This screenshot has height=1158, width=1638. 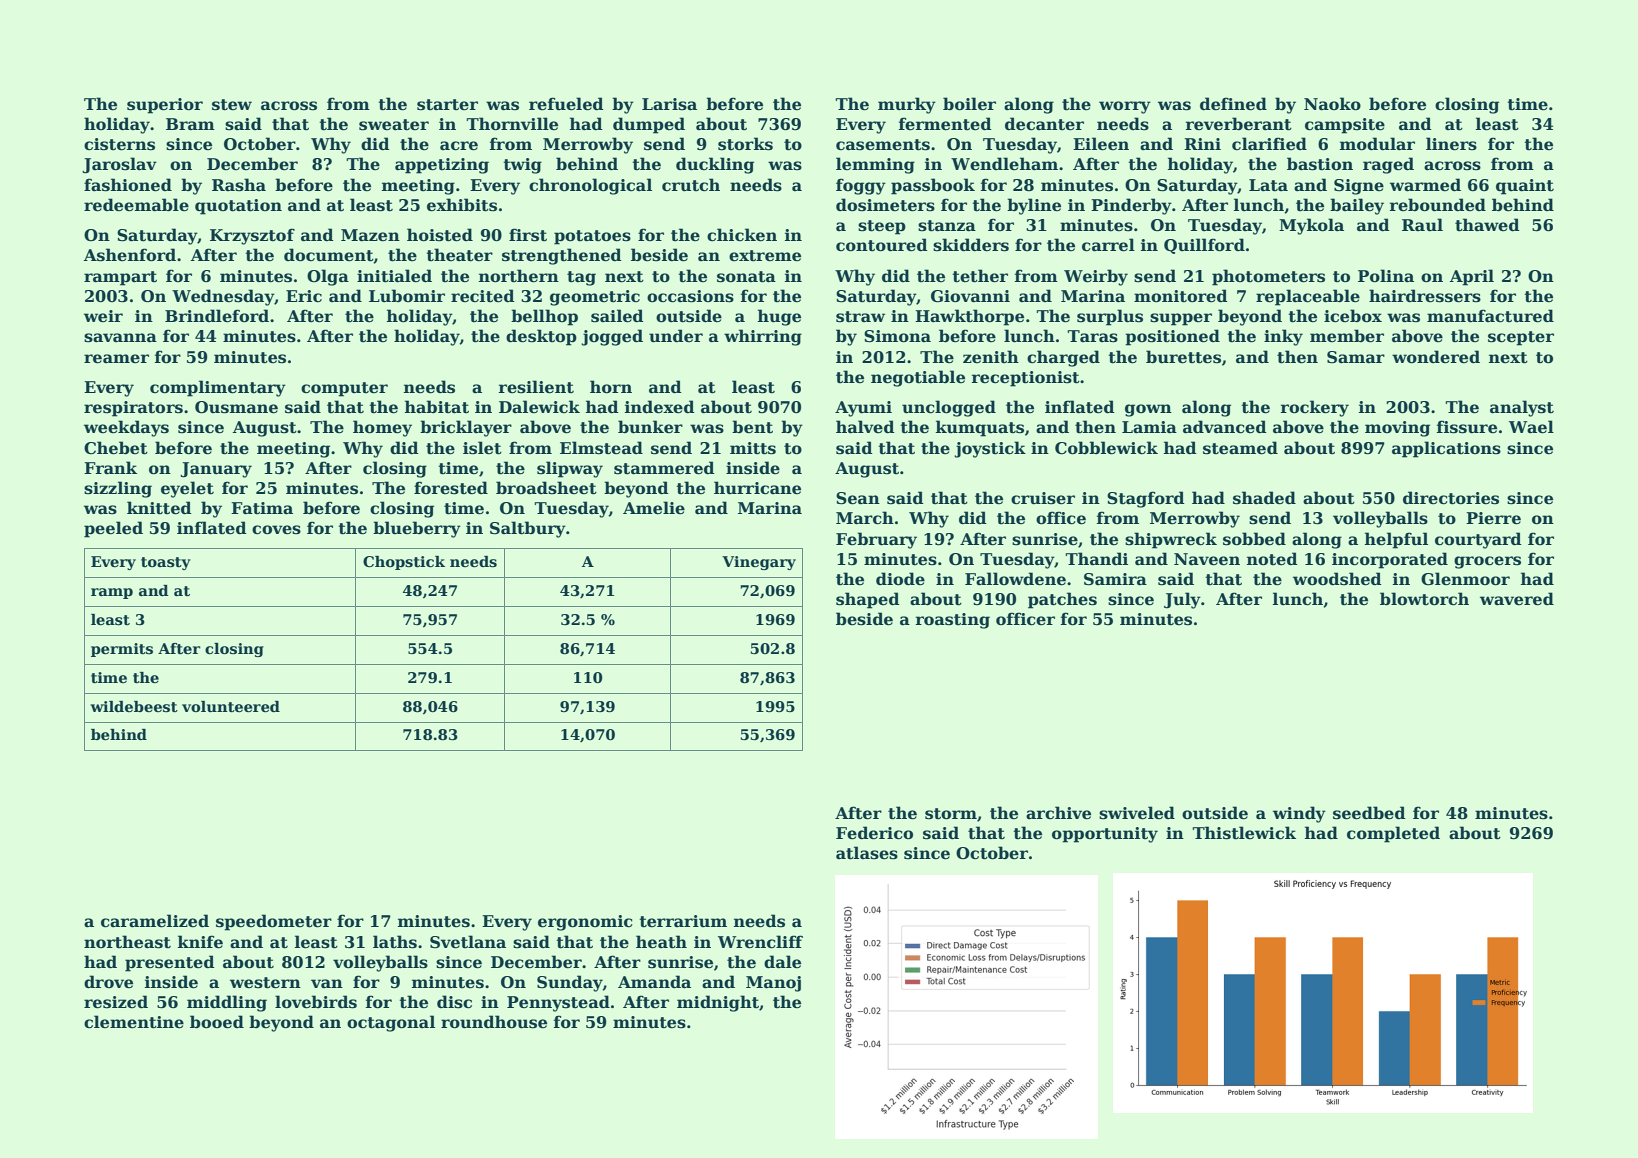 I want to click on Brindleford, so click(x=217, y=316).
